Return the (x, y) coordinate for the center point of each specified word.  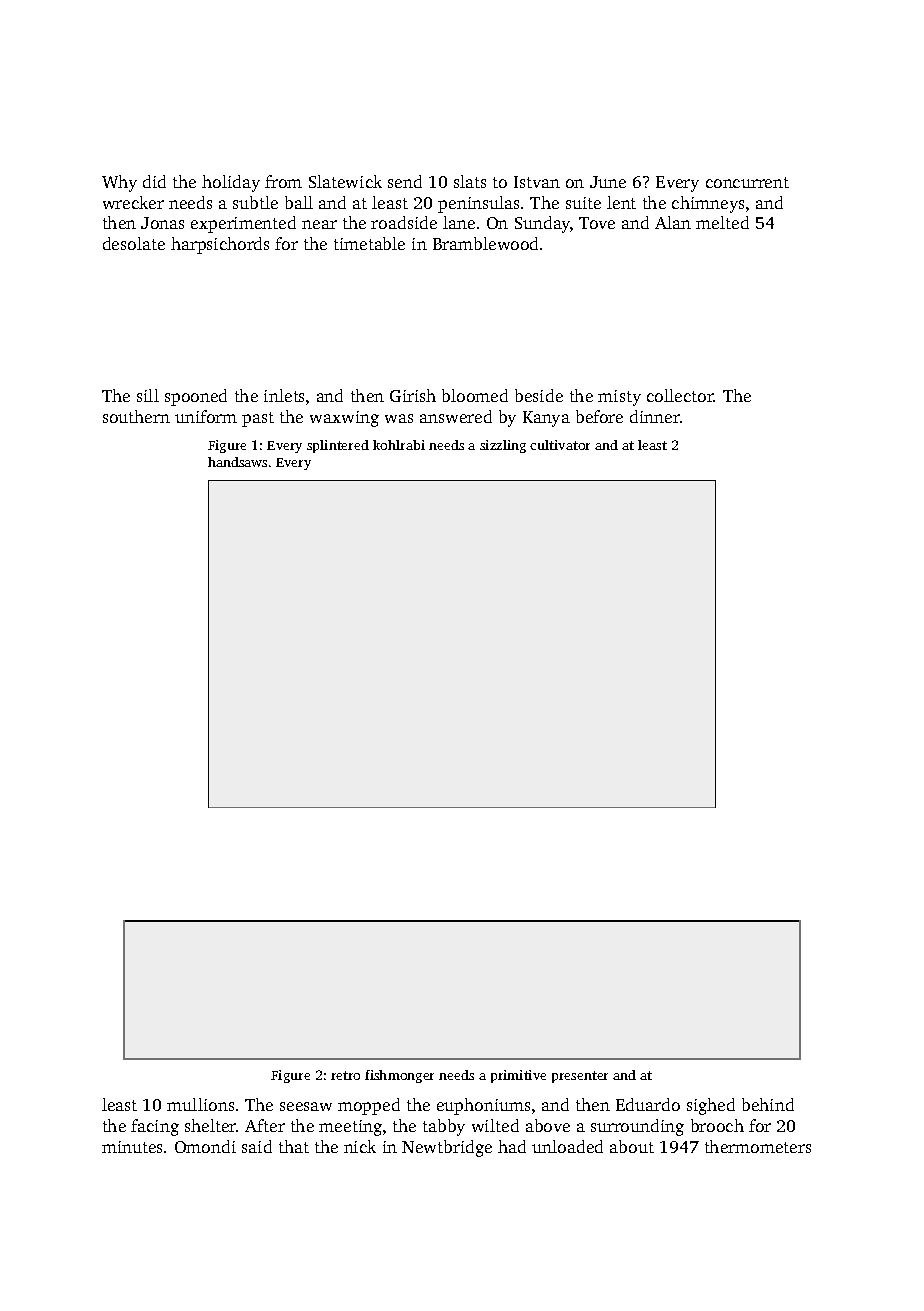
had (512, 1146)
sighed (711, 1106)
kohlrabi (399, 445)
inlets (284, 395)
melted (722, 222)
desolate (134, 243)
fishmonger (399, 1076)
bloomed (475, 395)
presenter (580, 1077)
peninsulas (478, 204)
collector (680, 395)
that (294, 1146)
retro (345, 1075)
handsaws (237, 462)
